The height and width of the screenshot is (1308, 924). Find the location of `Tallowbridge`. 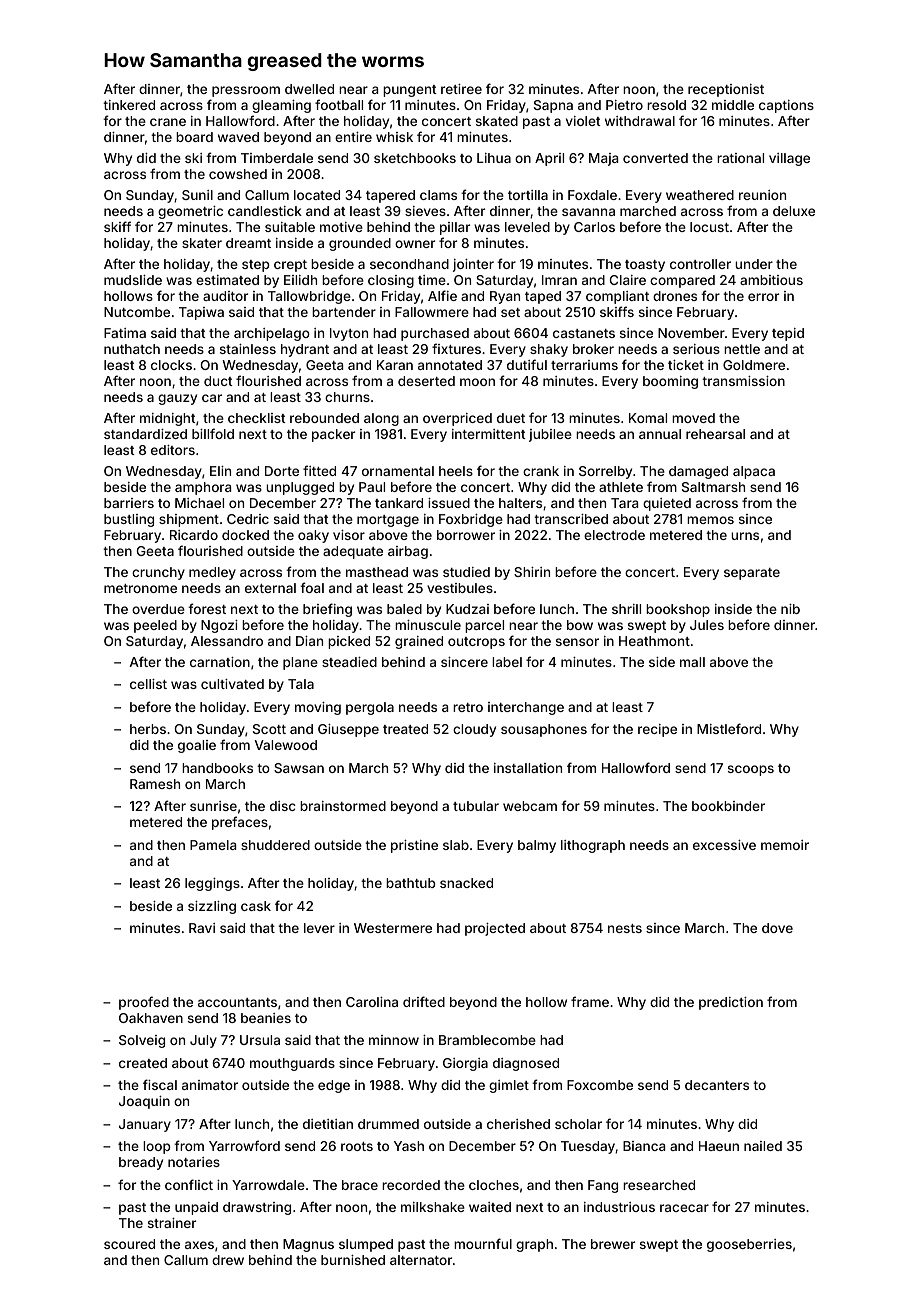

Tallowbridge is located at coordinates (309, 297).
